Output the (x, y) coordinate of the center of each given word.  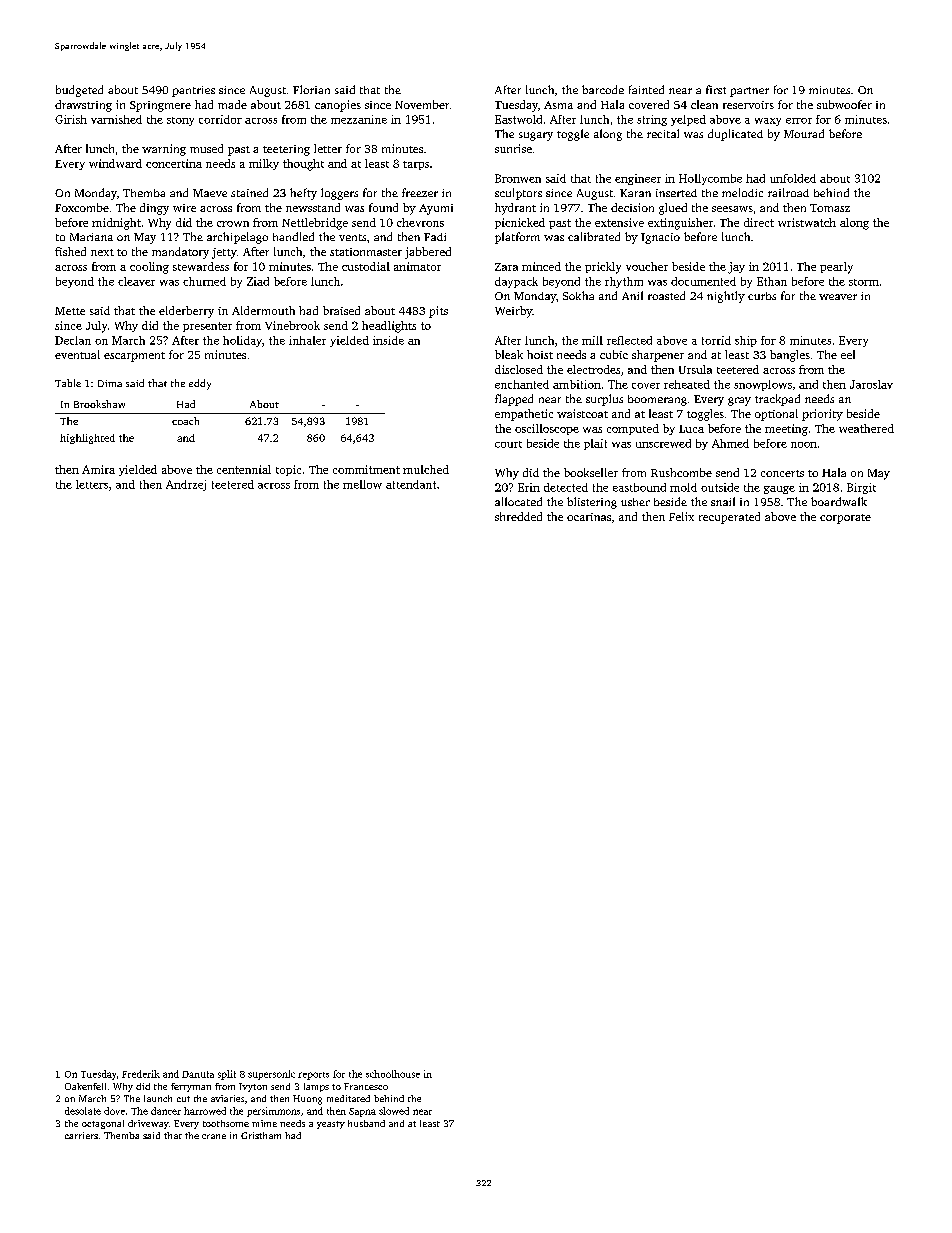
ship (746, 341)
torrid (716, 340)
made (232, 104)
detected (566, 487)
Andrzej (186, 485)
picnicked (520, 223)
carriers (81, 1135)
